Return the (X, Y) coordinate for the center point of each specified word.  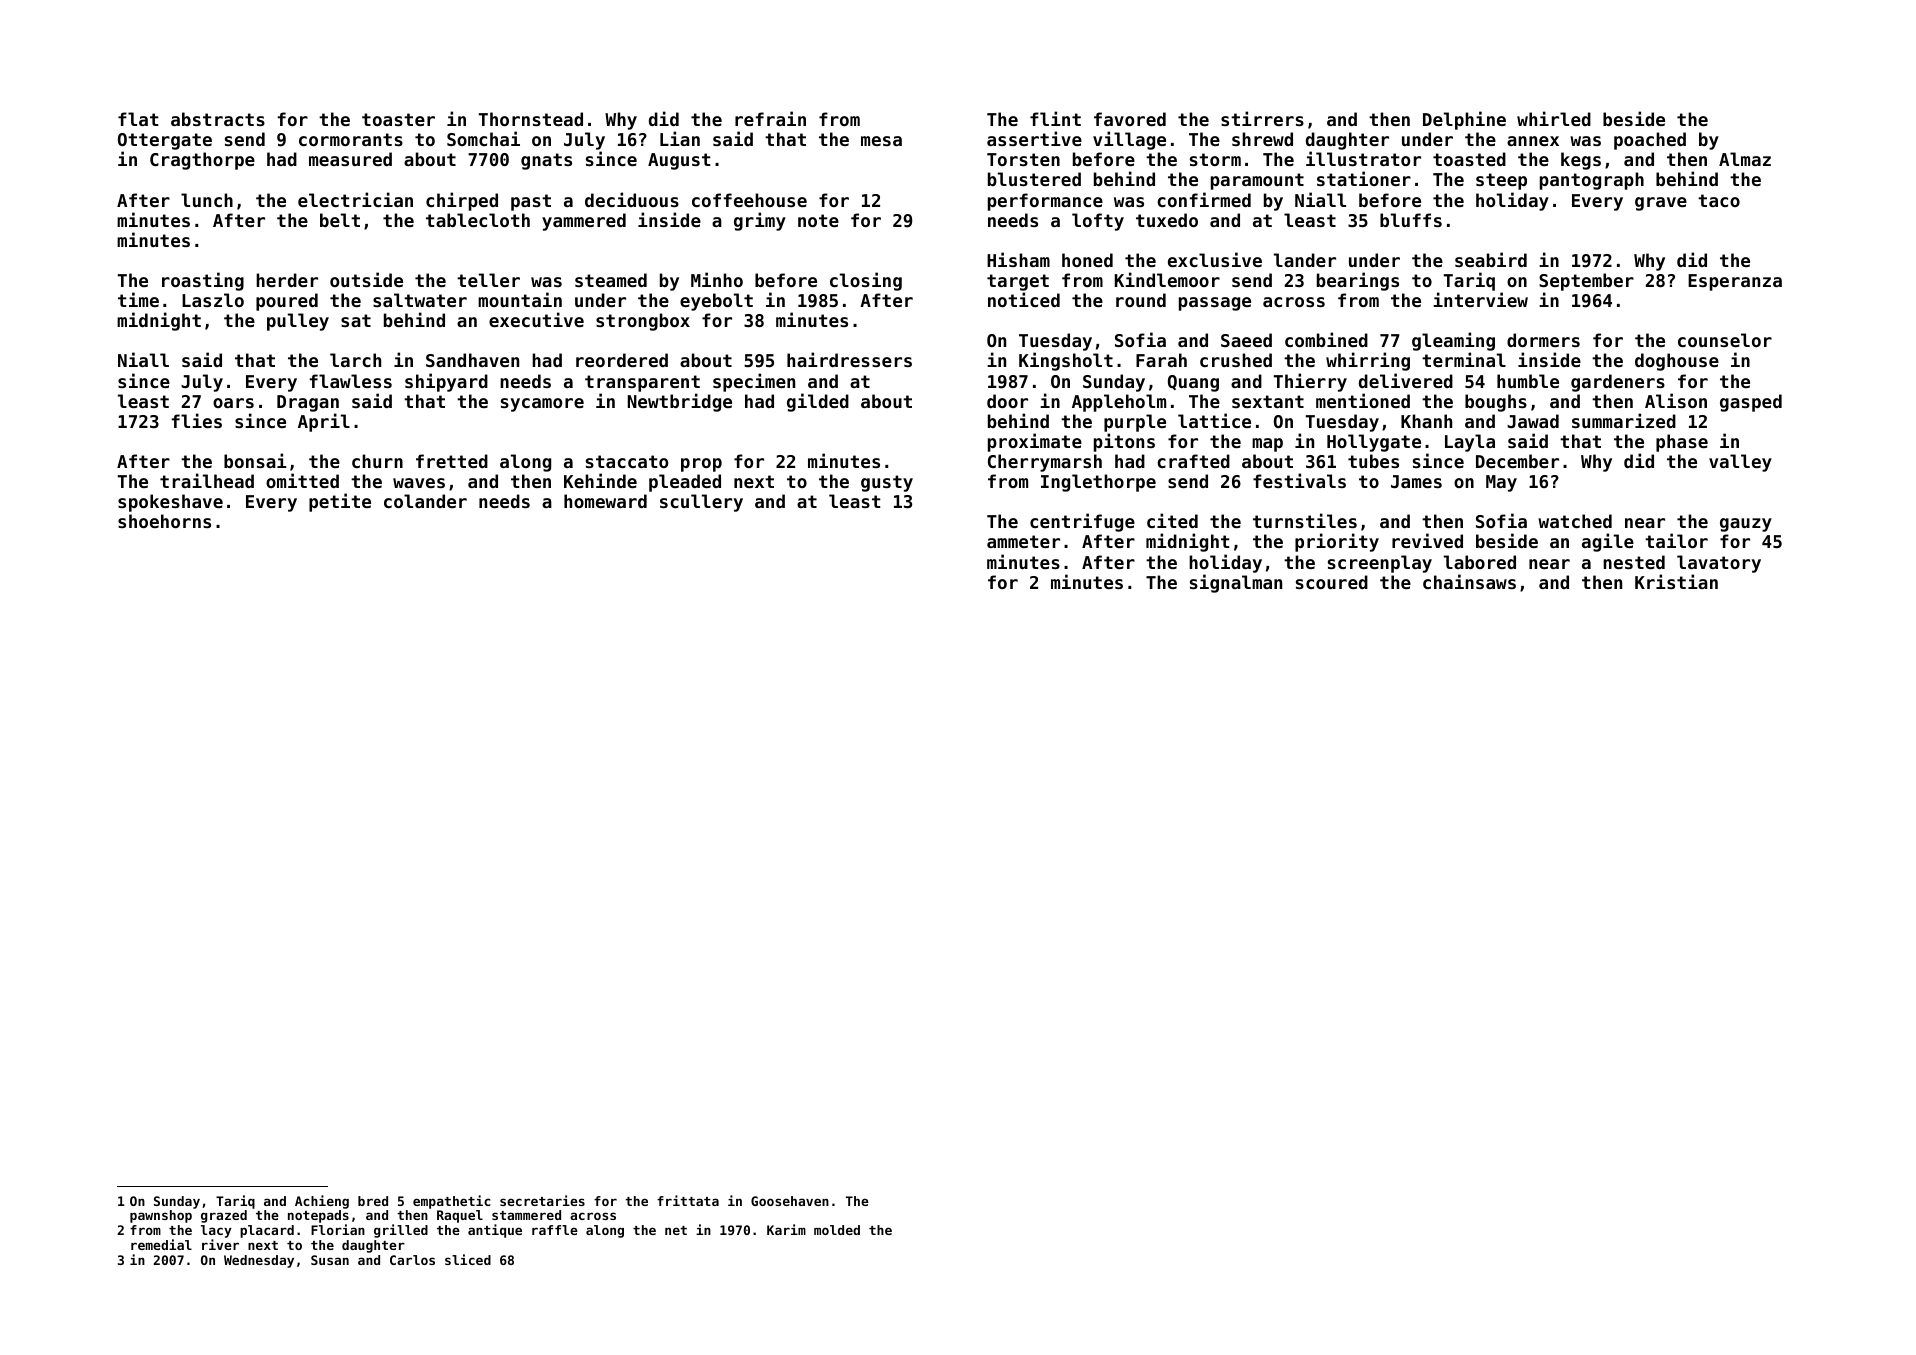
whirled (1554, 118)
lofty (1098, 222)
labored (1480, 562)
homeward (605, 501)
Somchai (483, 138)
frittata (688, 1200)
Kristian (1676, 581)
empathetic (452, 1202)
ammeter (1023, 541)
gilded (818, 402)
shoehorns (164, 521)
